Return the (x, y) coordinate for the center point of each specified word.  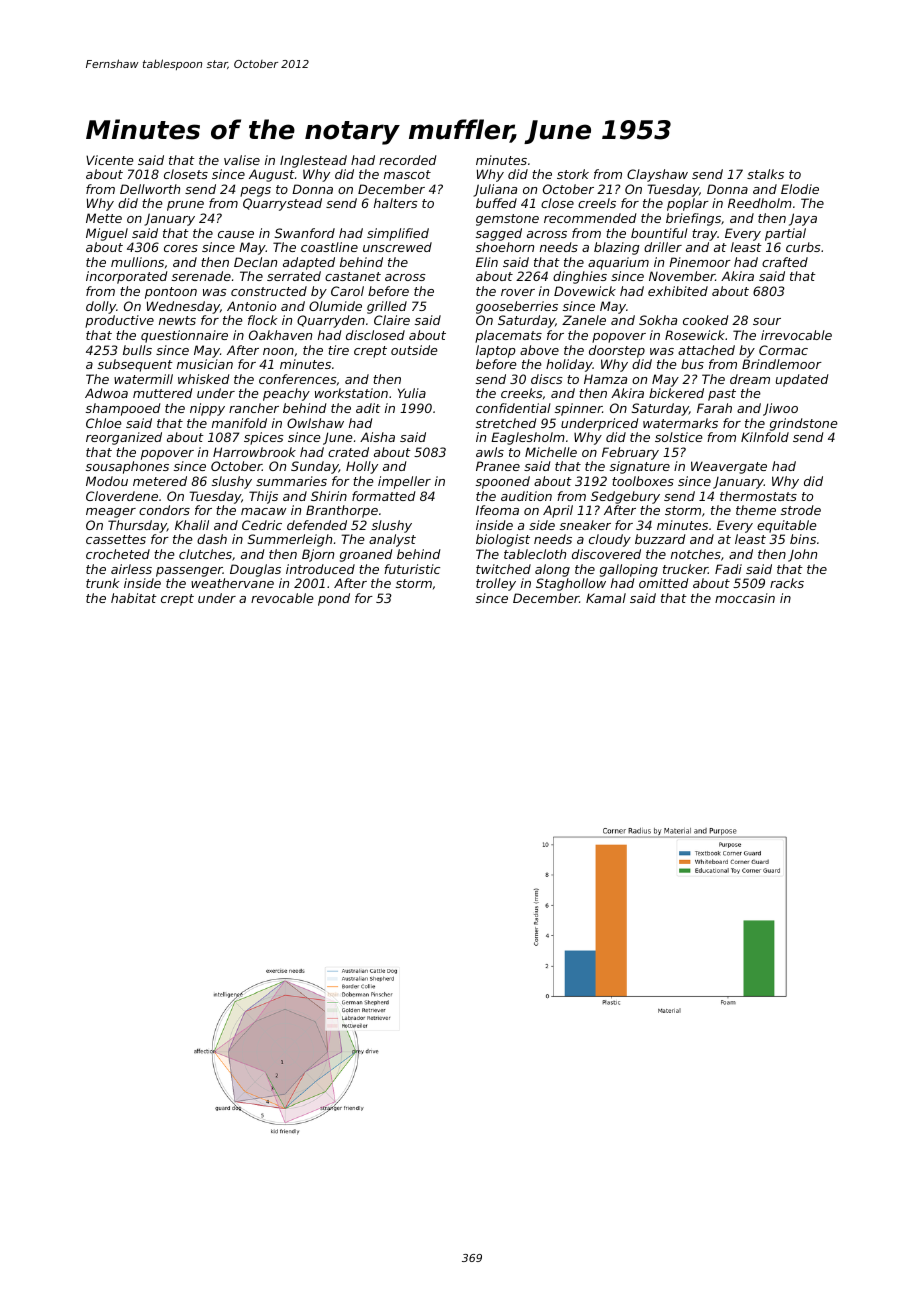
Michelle (551, 452)
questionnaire (184, 336)
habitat (134, 598)
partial (785, 234)
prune (185, 206)
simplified (398, 234)
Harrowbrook (254, 452)
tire (338, 350)
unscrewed (397, 247)
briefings (693, 219)
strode (801, 510)
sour (767, 321)
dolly (101, 307)
